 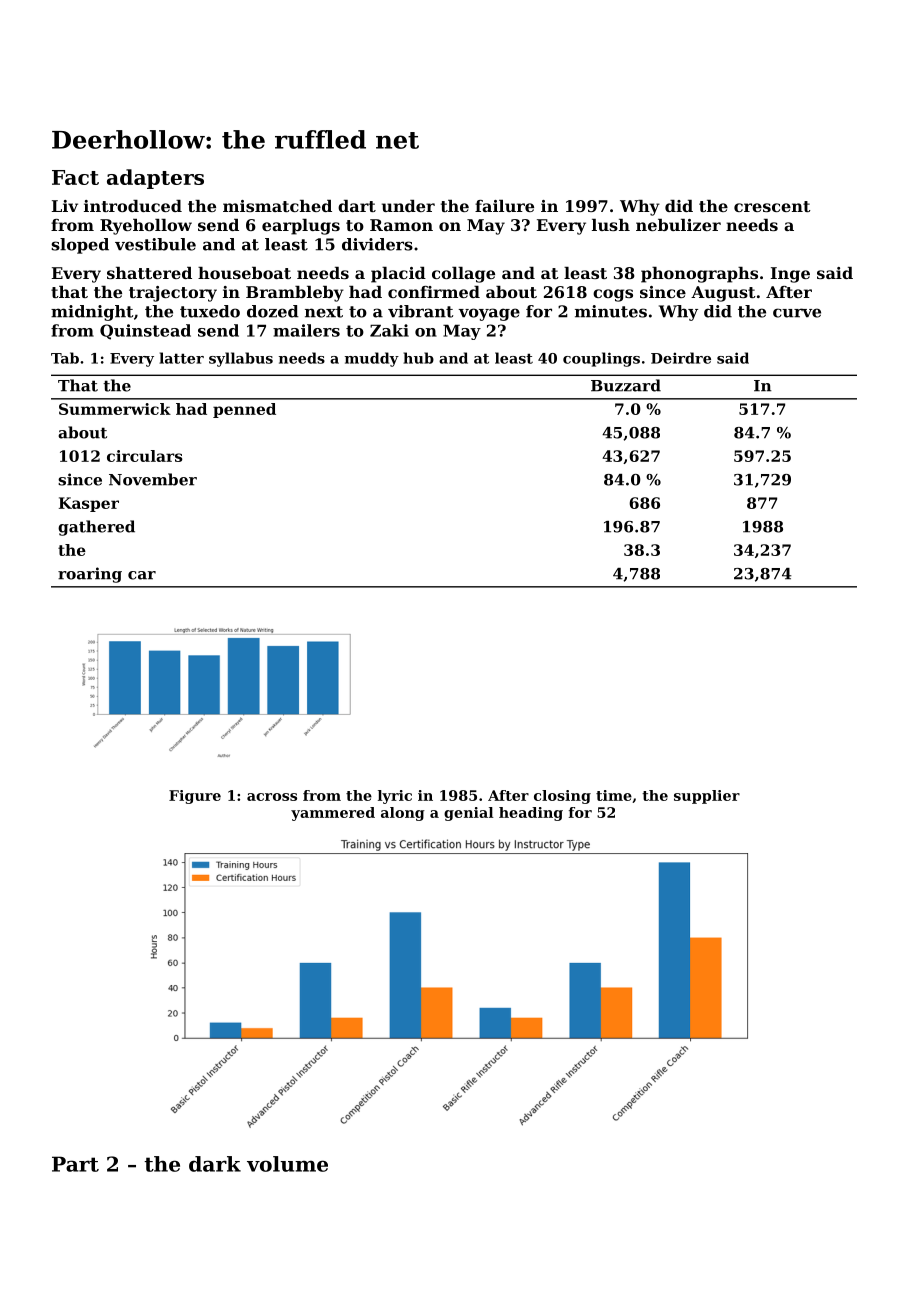 What do you see at coordinates (418, 358) in the image?
I see `hub` at bounding box center [418, 358].
